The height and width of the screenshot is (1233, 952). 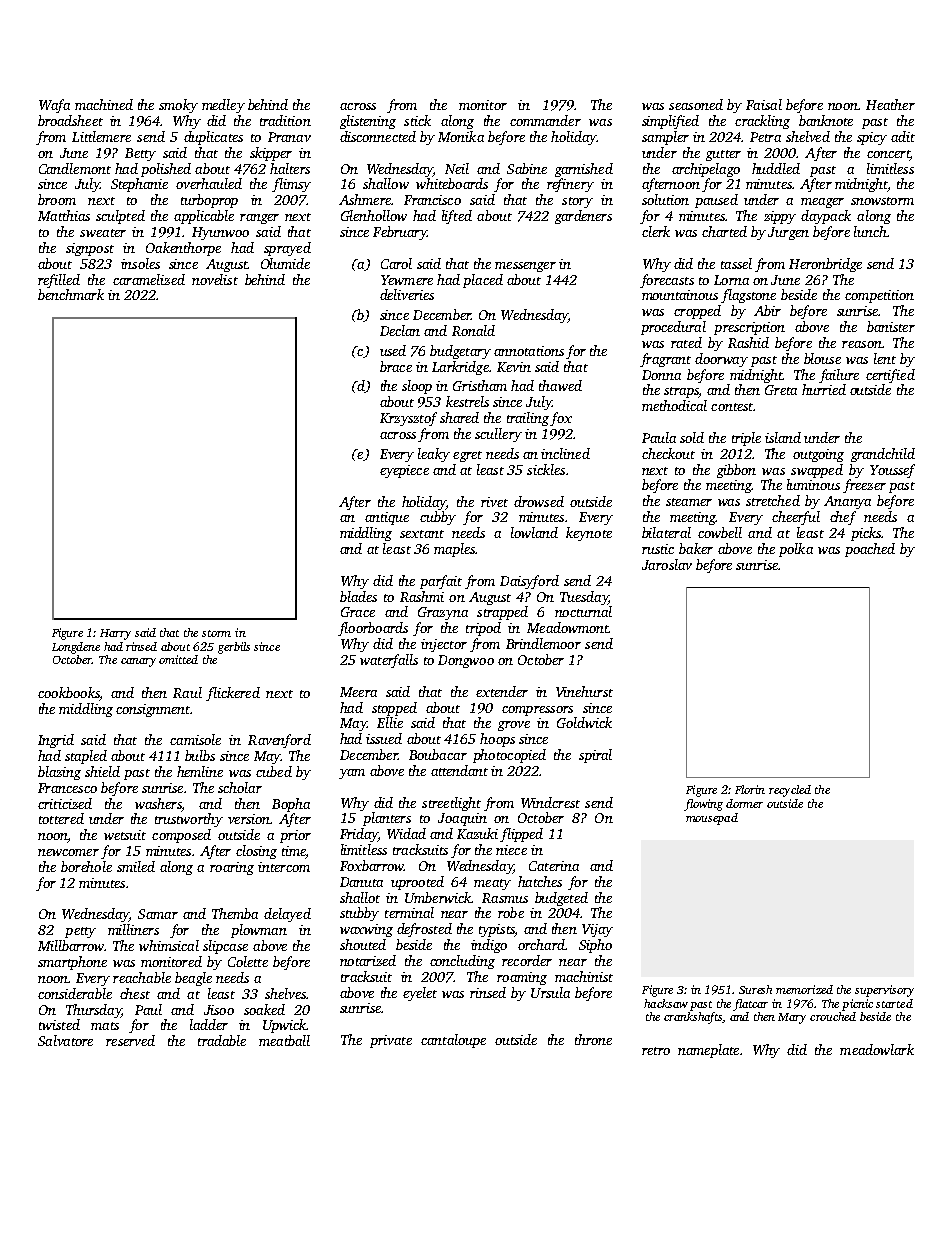 What do you see at coordinates (796, 550) in the screenshot?
I see `polka` at bounding box center [796, 550].
